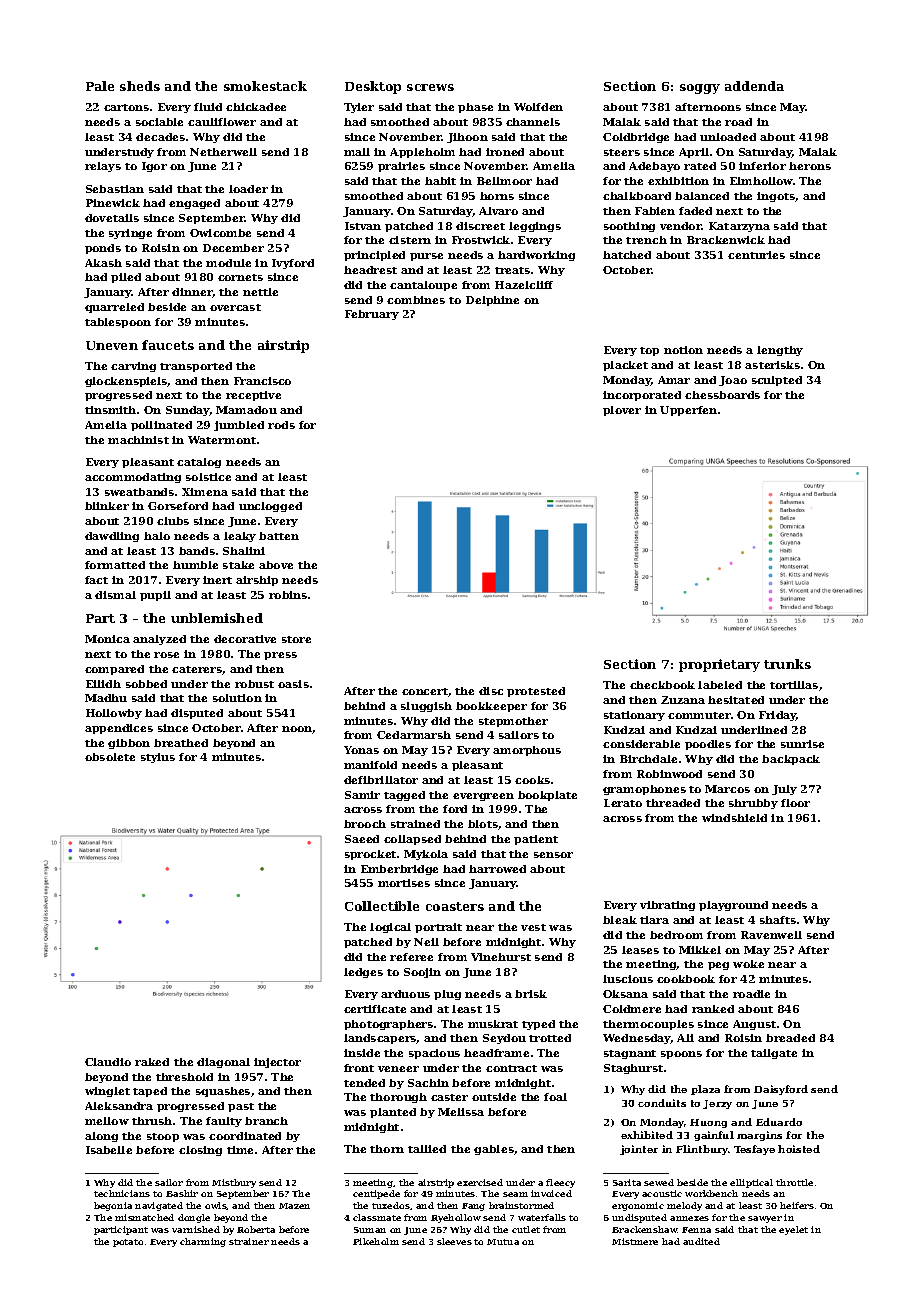 This page has width=924, height=1308. I want to click on breathed, so click(181, 743).
